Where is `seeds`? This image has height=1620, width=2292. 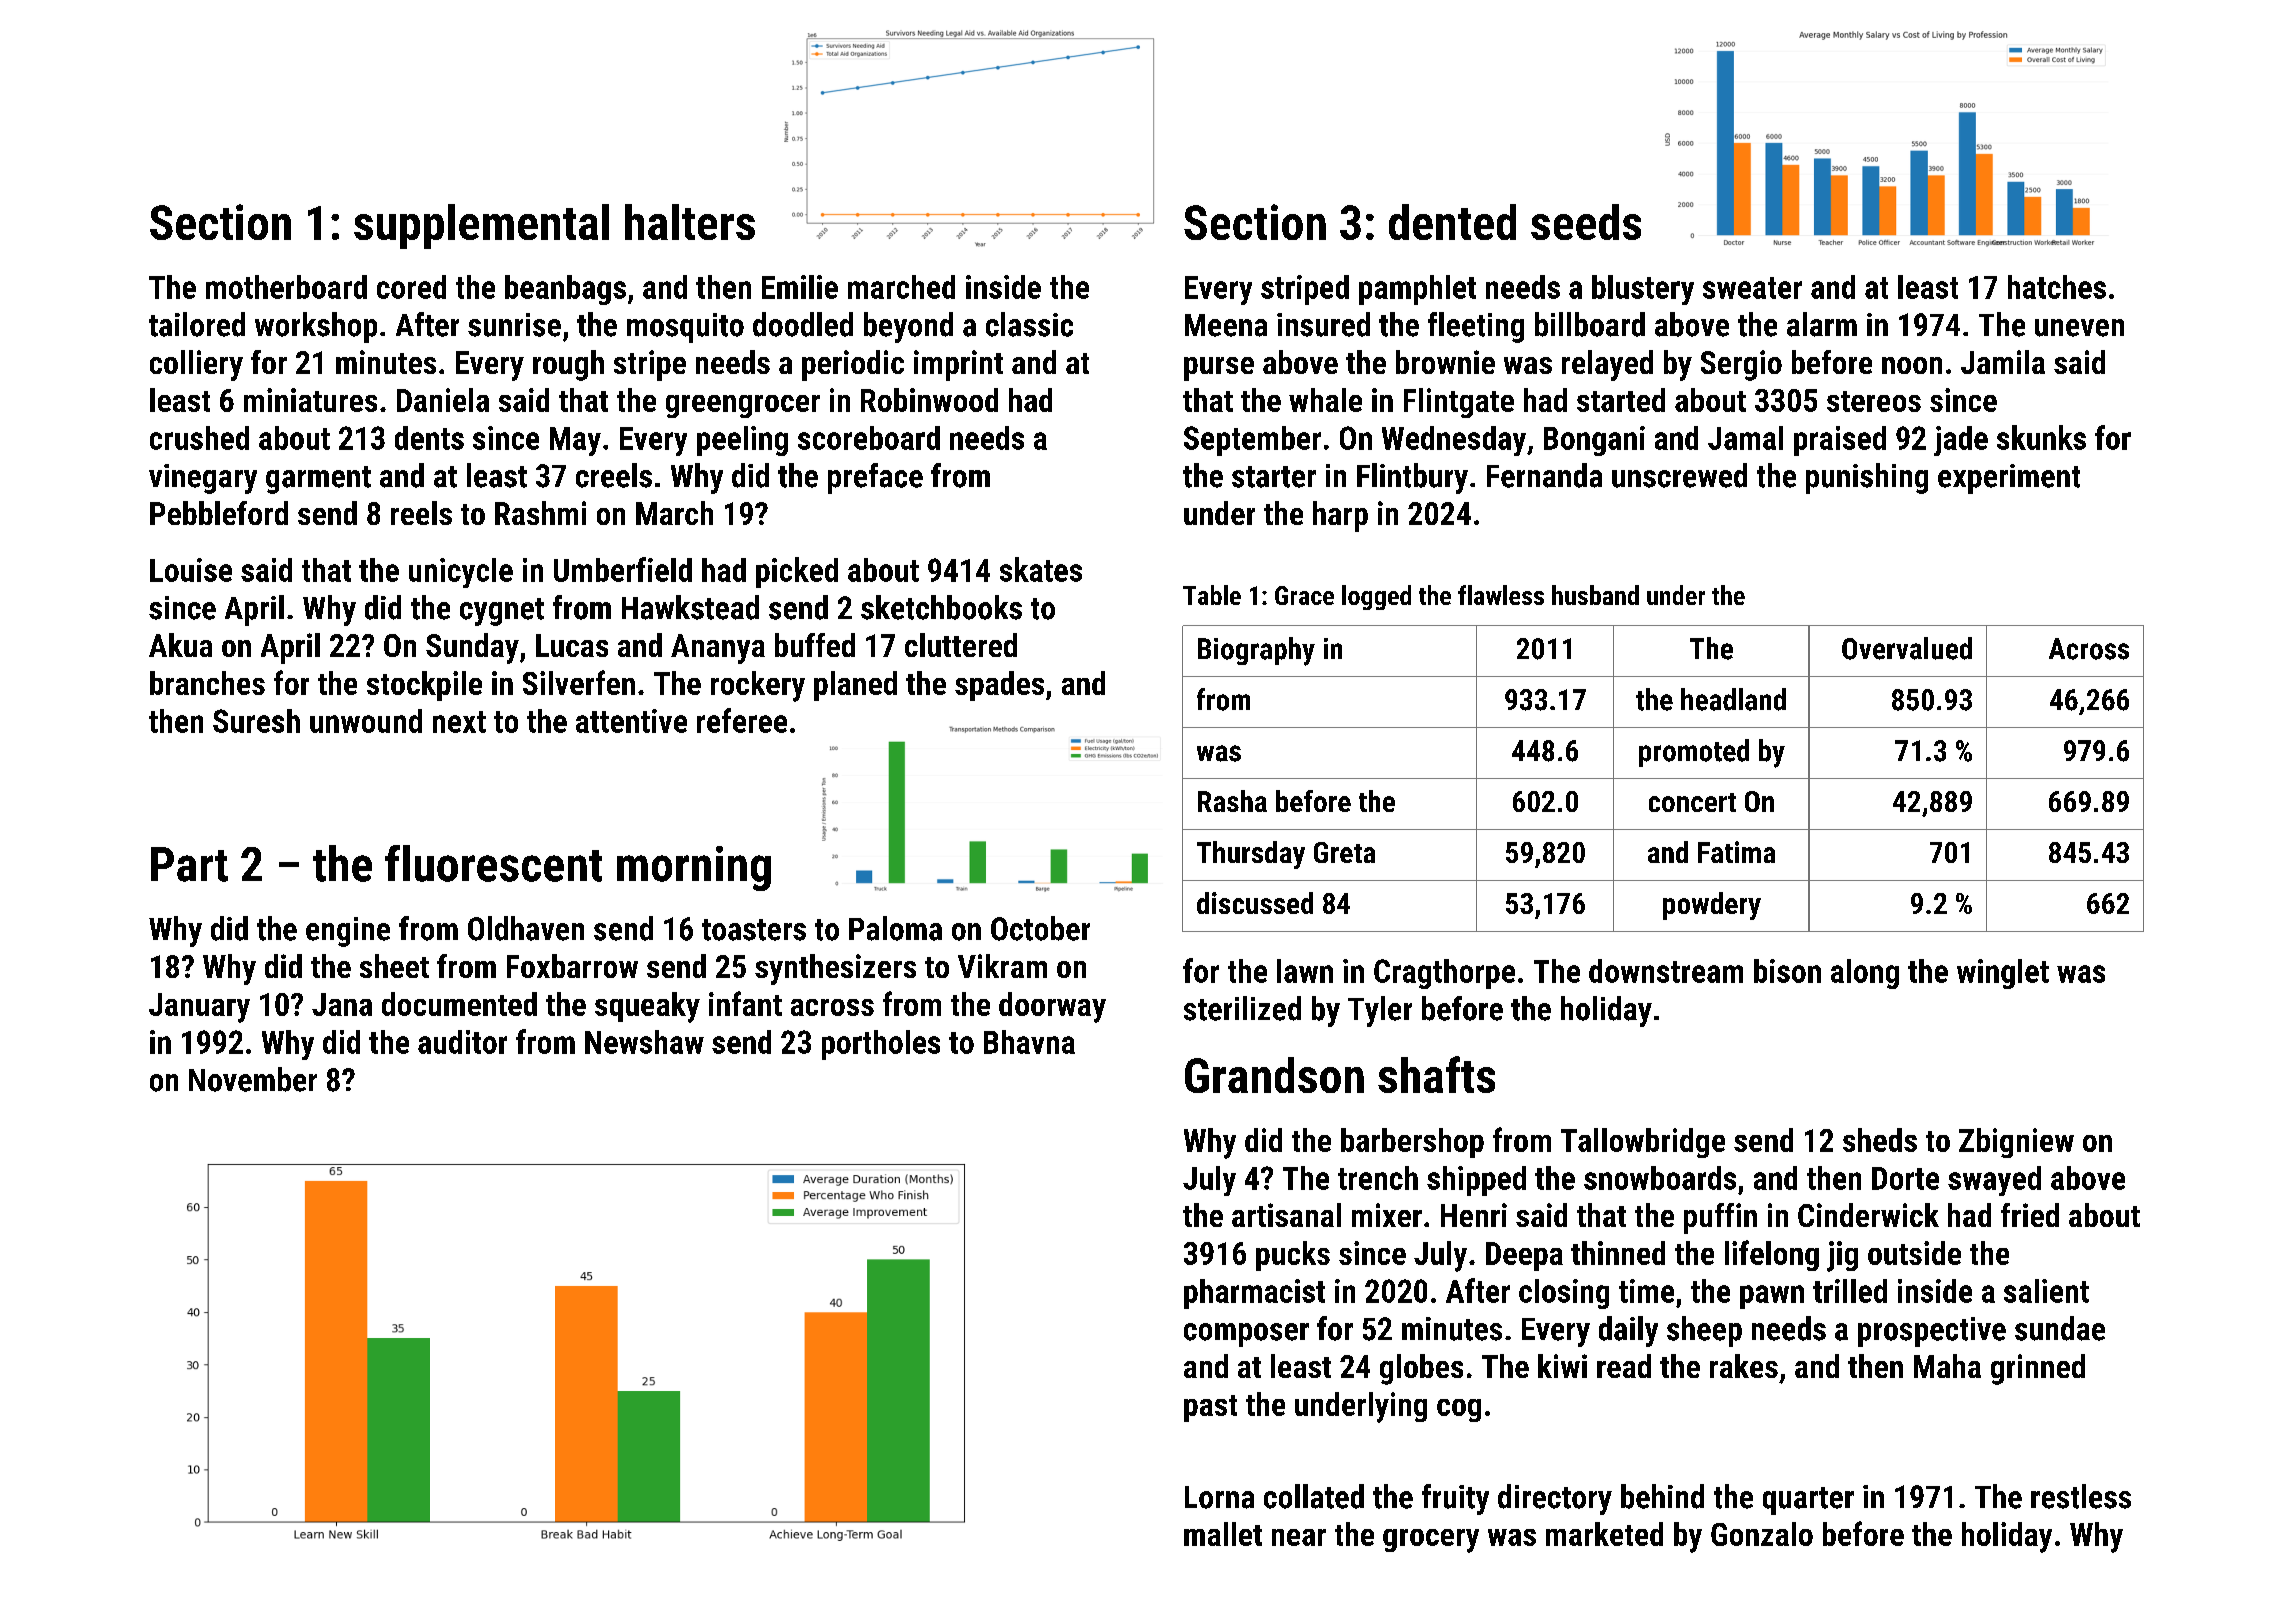 seeds is located at coordinates (1586, 222).
